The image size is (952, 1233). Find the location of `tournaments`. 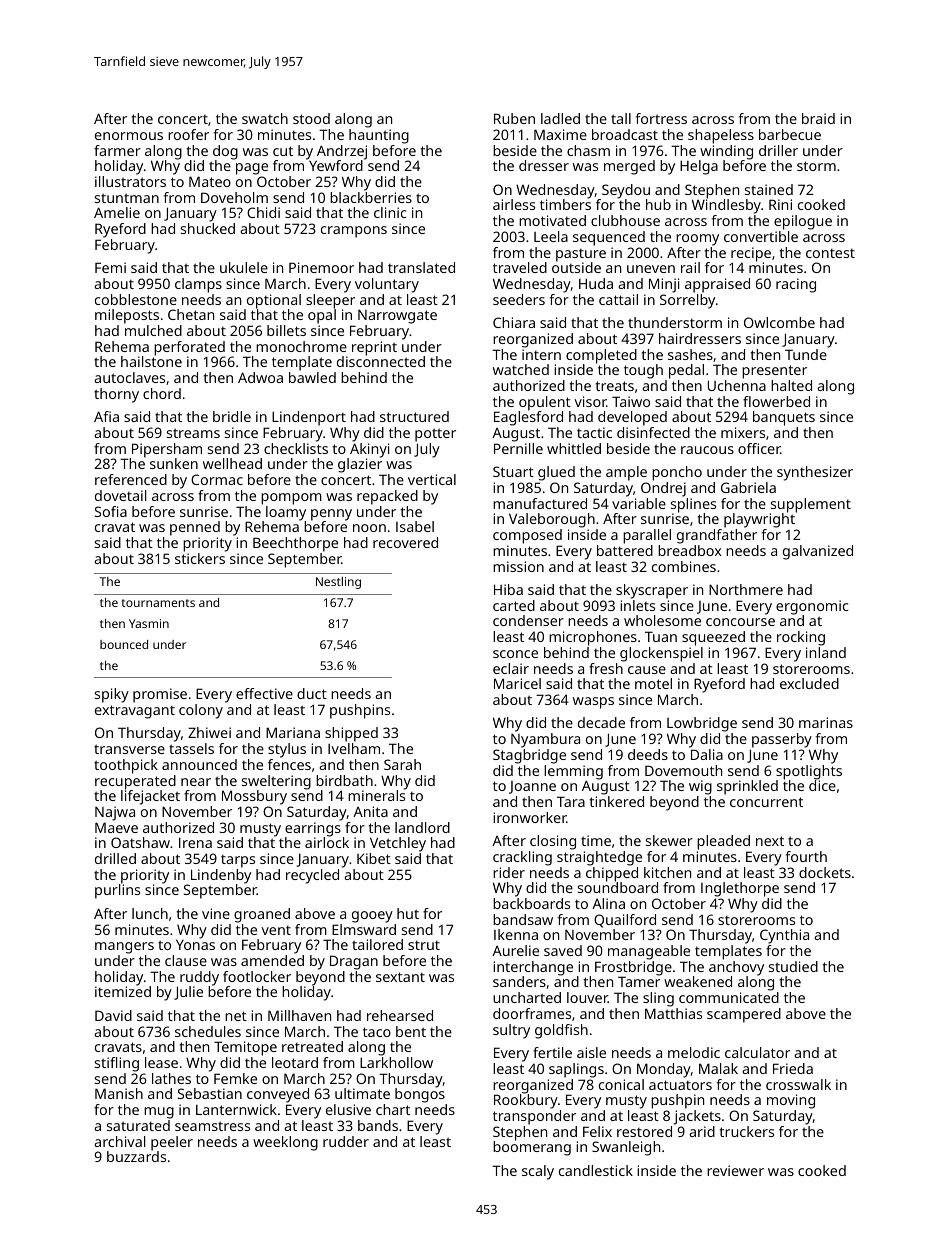

tournaments is located at coordinates (158, 603).
